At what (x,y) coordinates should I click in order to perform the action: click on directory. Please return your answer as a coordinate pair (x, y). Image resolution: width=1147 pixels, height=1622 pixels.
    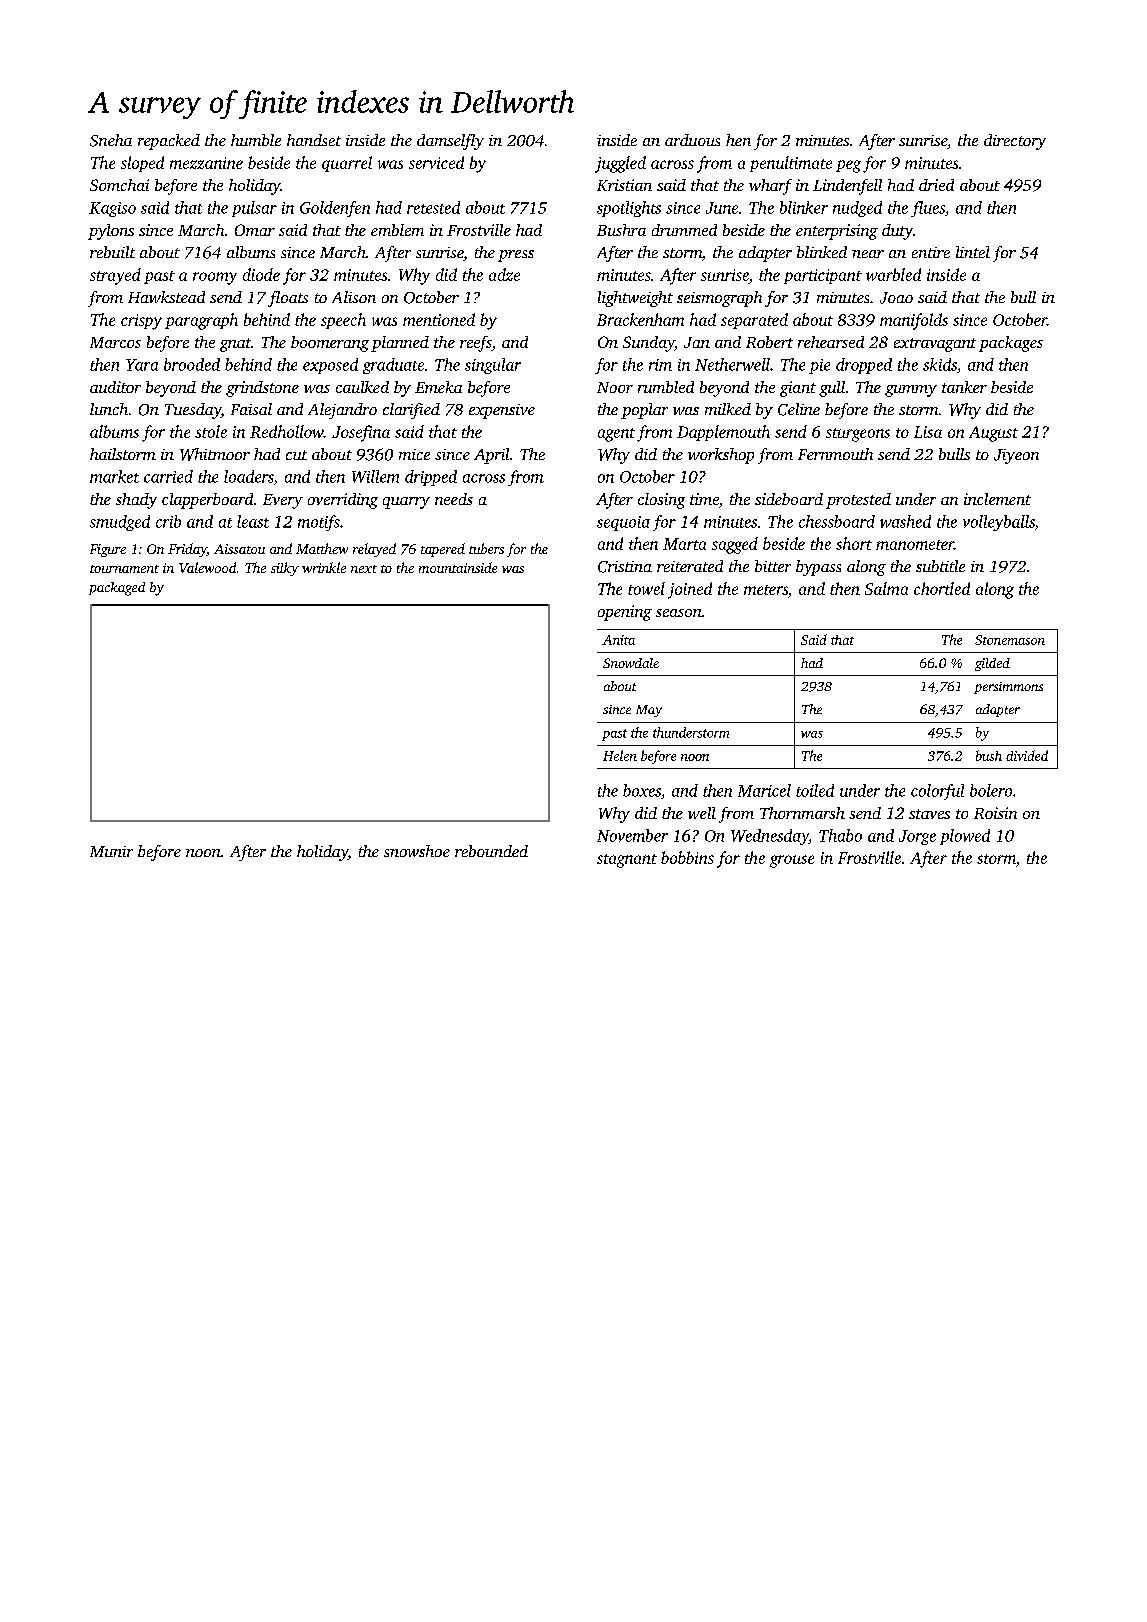
    Looking at the image, I should click on (1015, 142).
